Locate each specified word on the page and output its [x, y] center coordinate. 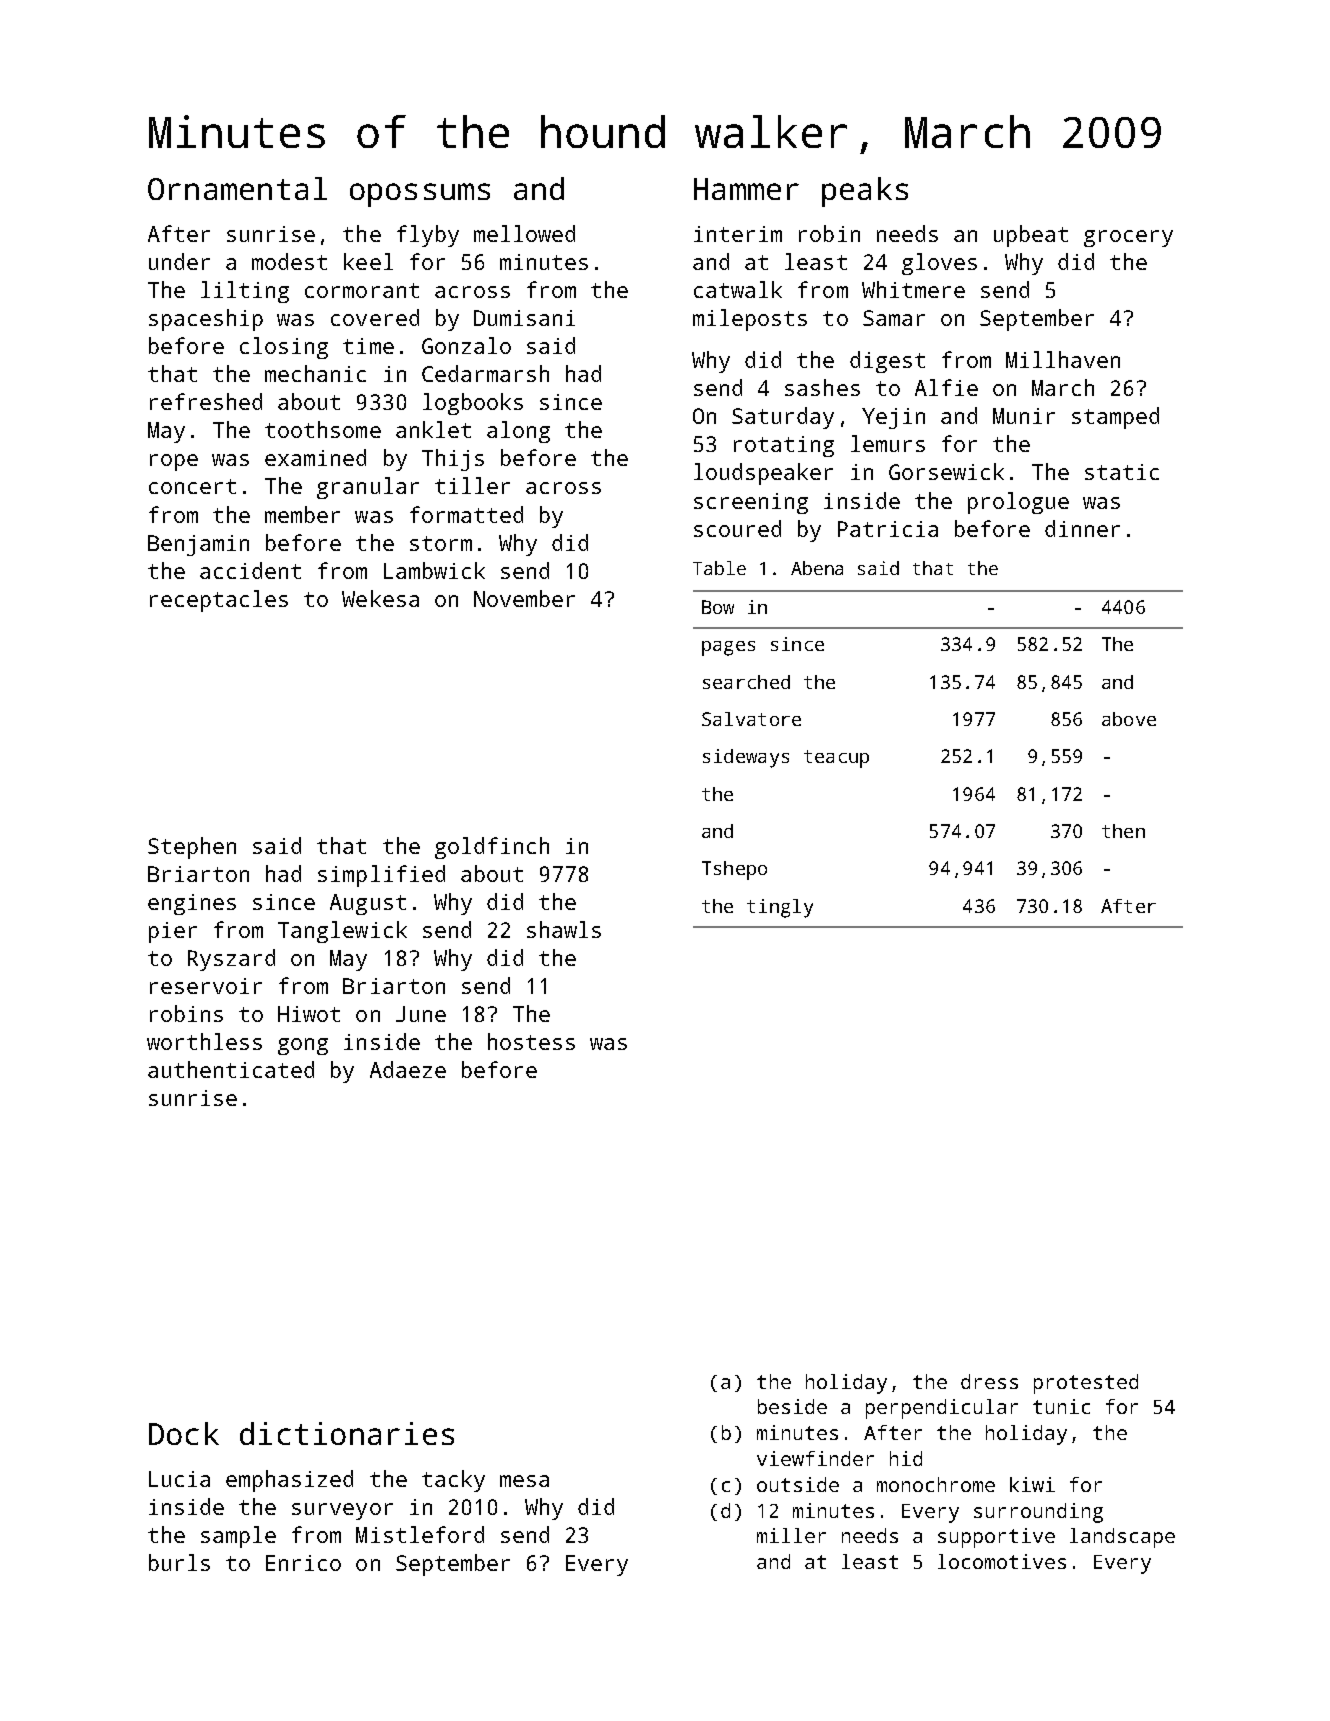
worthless [204, 1041]
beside [792, 1406]
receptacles [219, 601]
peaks [865, 192]
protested [1086, 1384]
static [1122, 472]
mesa [524, 1481]
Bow [718, 607]
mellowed [524, 233]
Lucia [179, 1479]
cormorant [362, 290]
